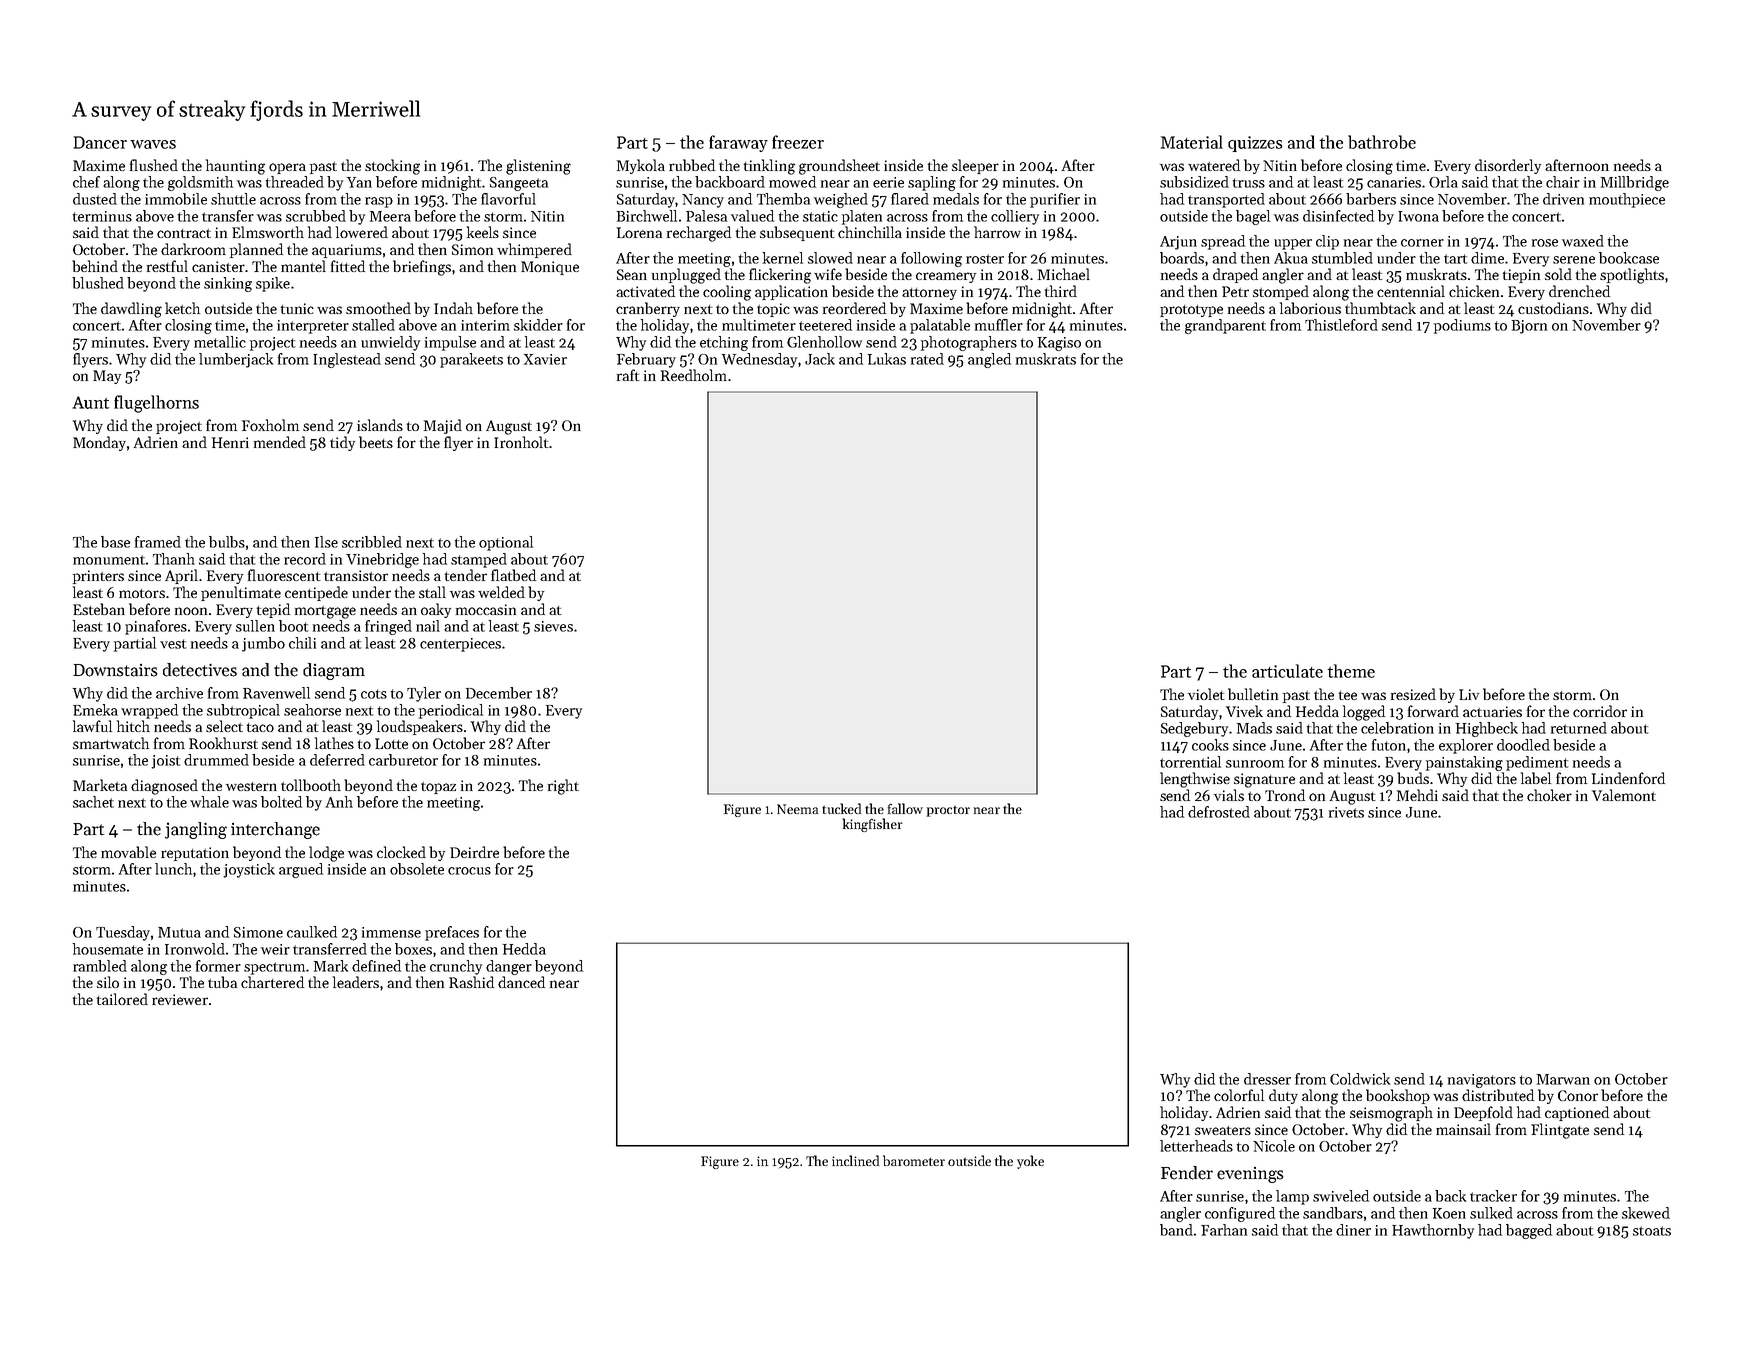  What do you see at coordinates (392, 167) in the screenshot?
I see `stocking` at bounding box center [392, 167].
